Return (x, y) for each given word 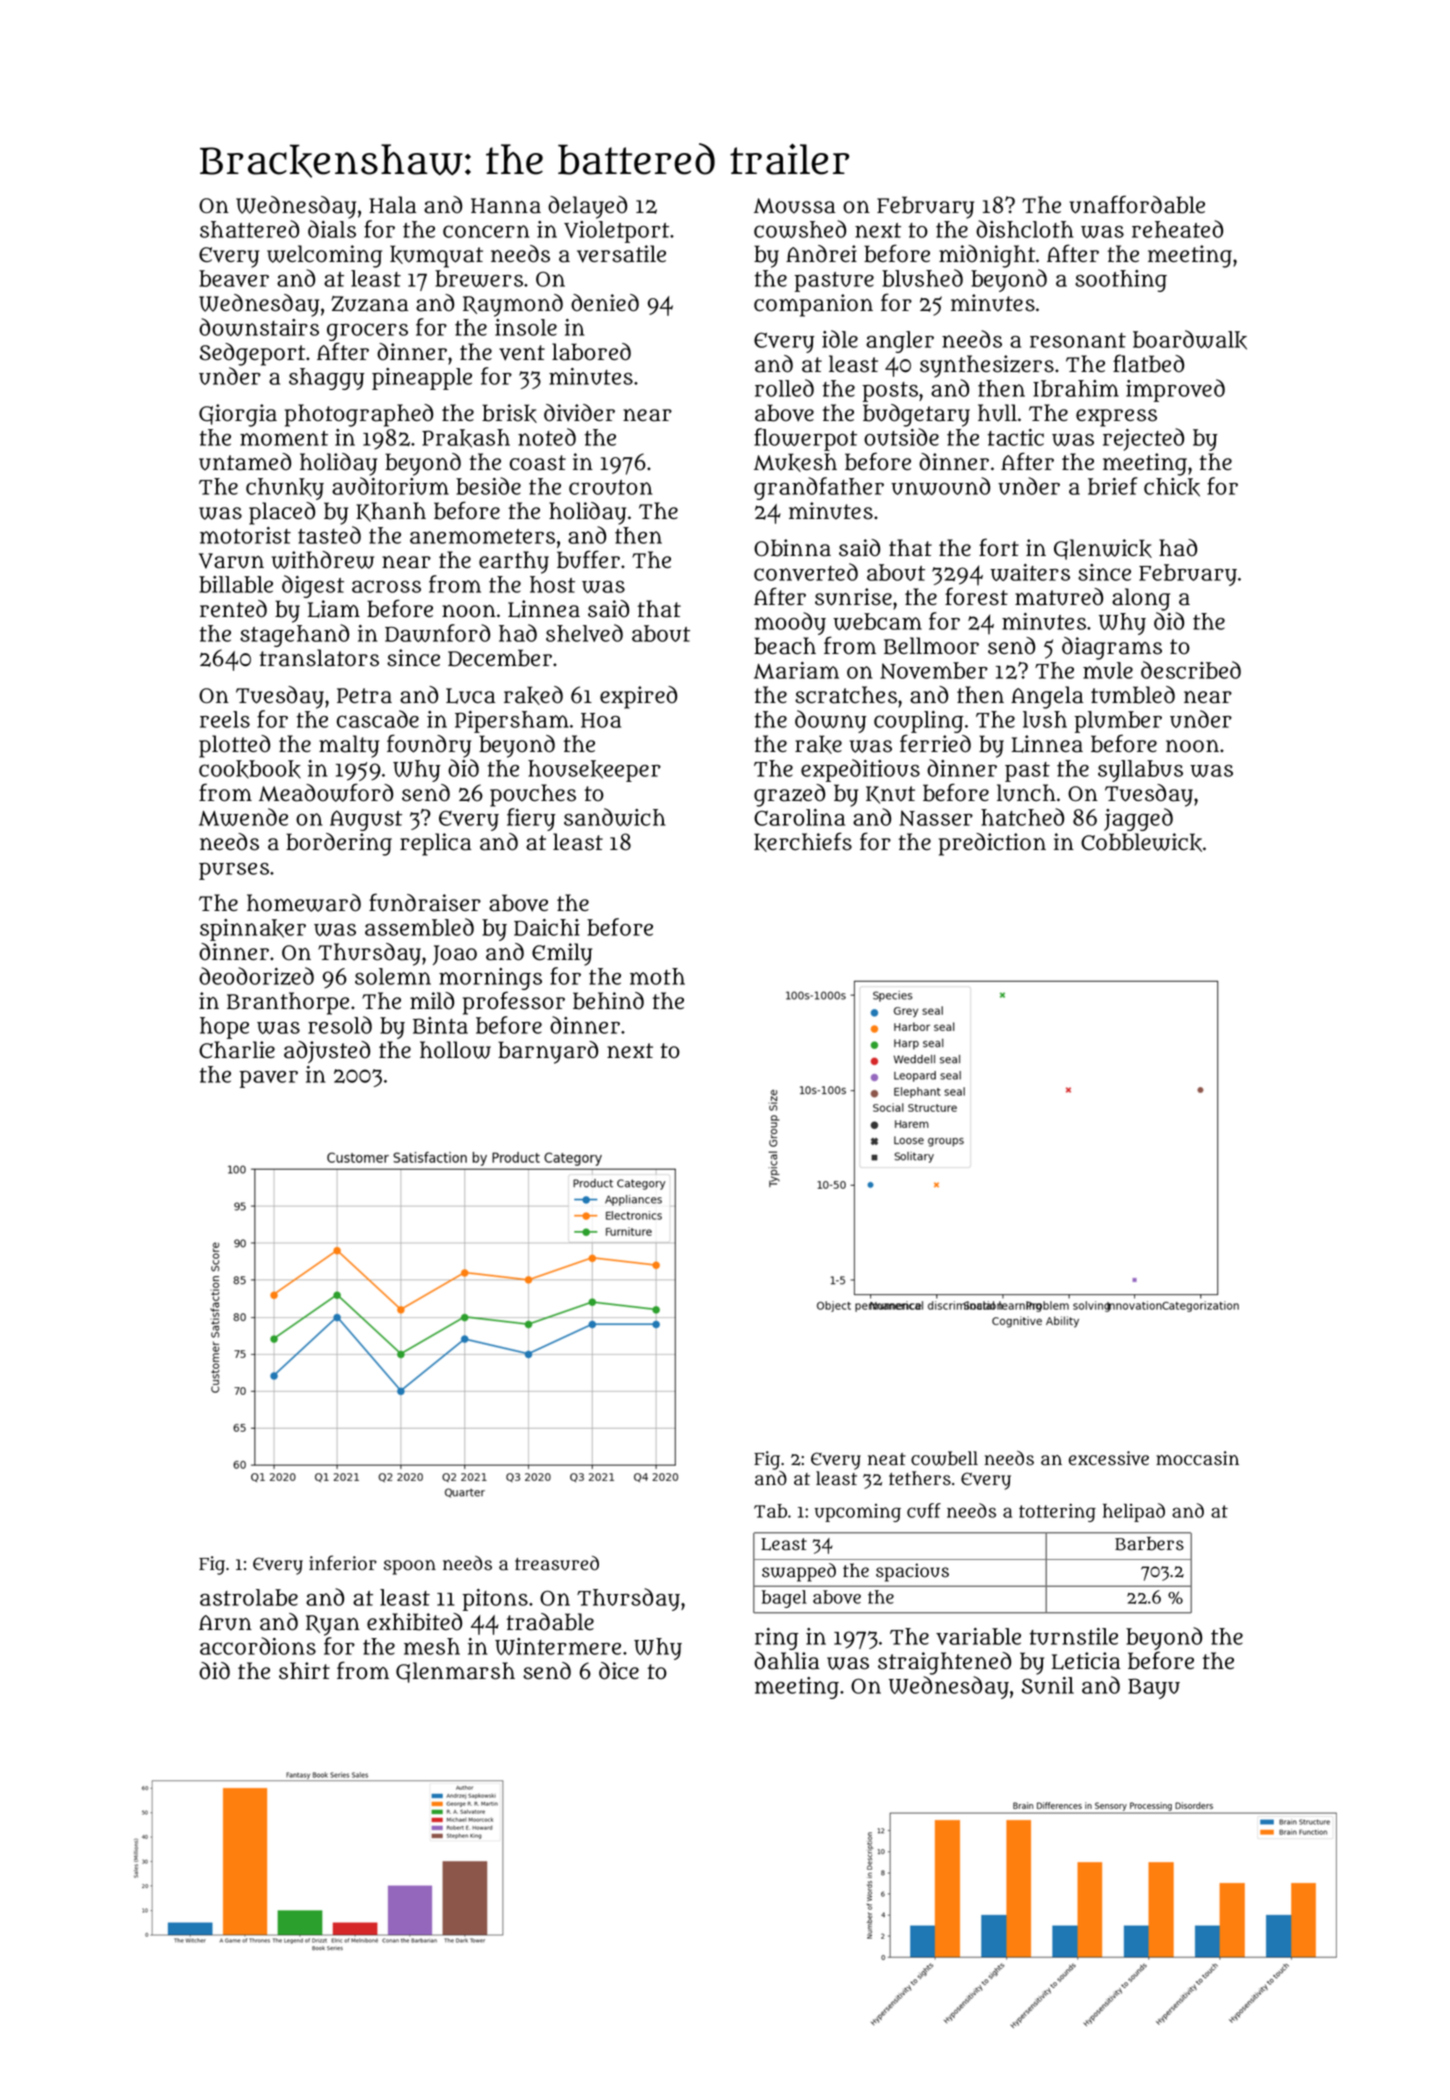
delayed (587, 207)
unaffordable (1137, 204)
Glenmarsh (455, 1672)
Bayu (1154, 1688)
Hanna (506, 206)
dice (619, 1671)
